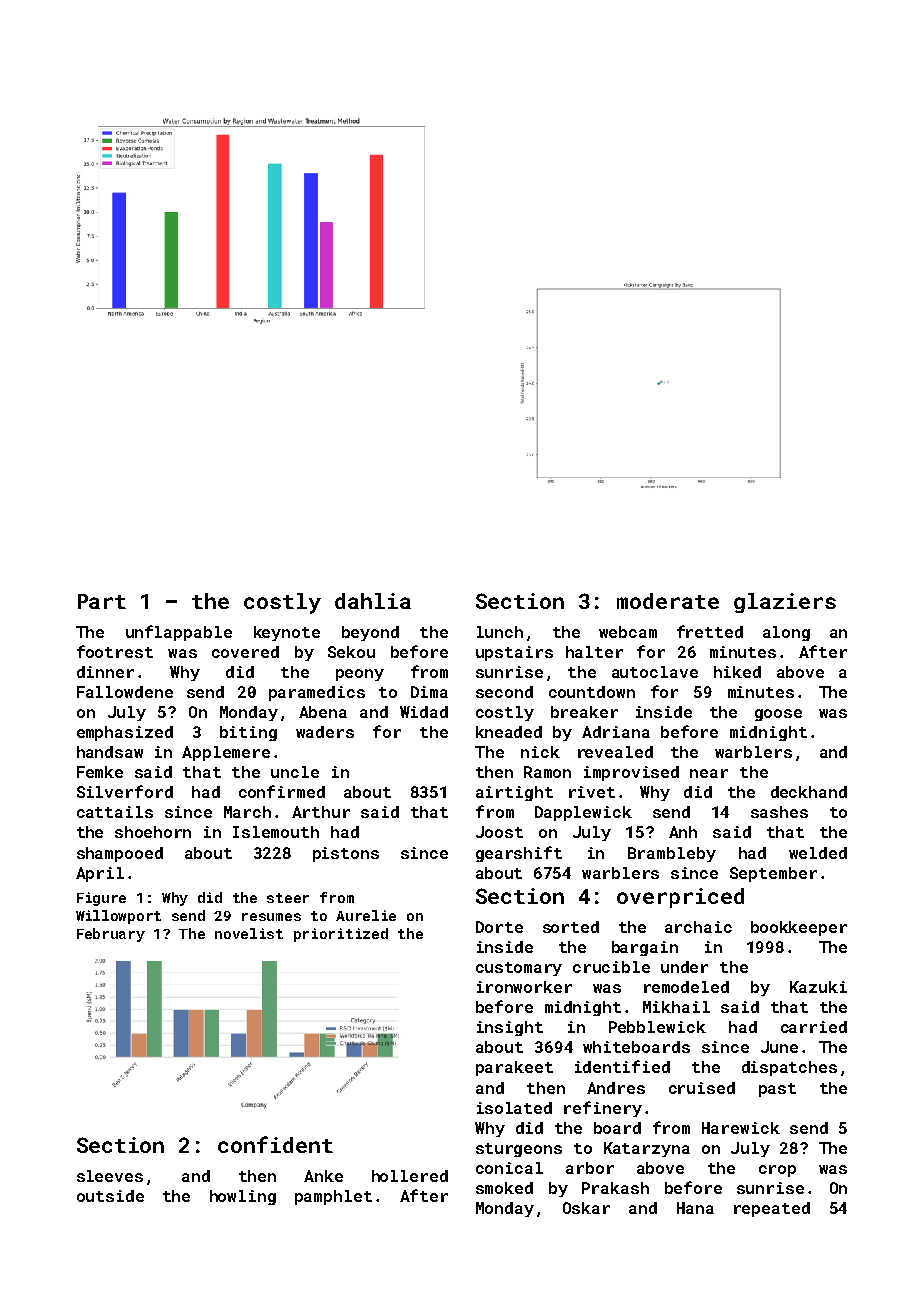 The height and width of the document is (1308, 924). What do you see at coordinates (814, 1027) in the document?
I see `carried` at bounding box center [814, 1027].
